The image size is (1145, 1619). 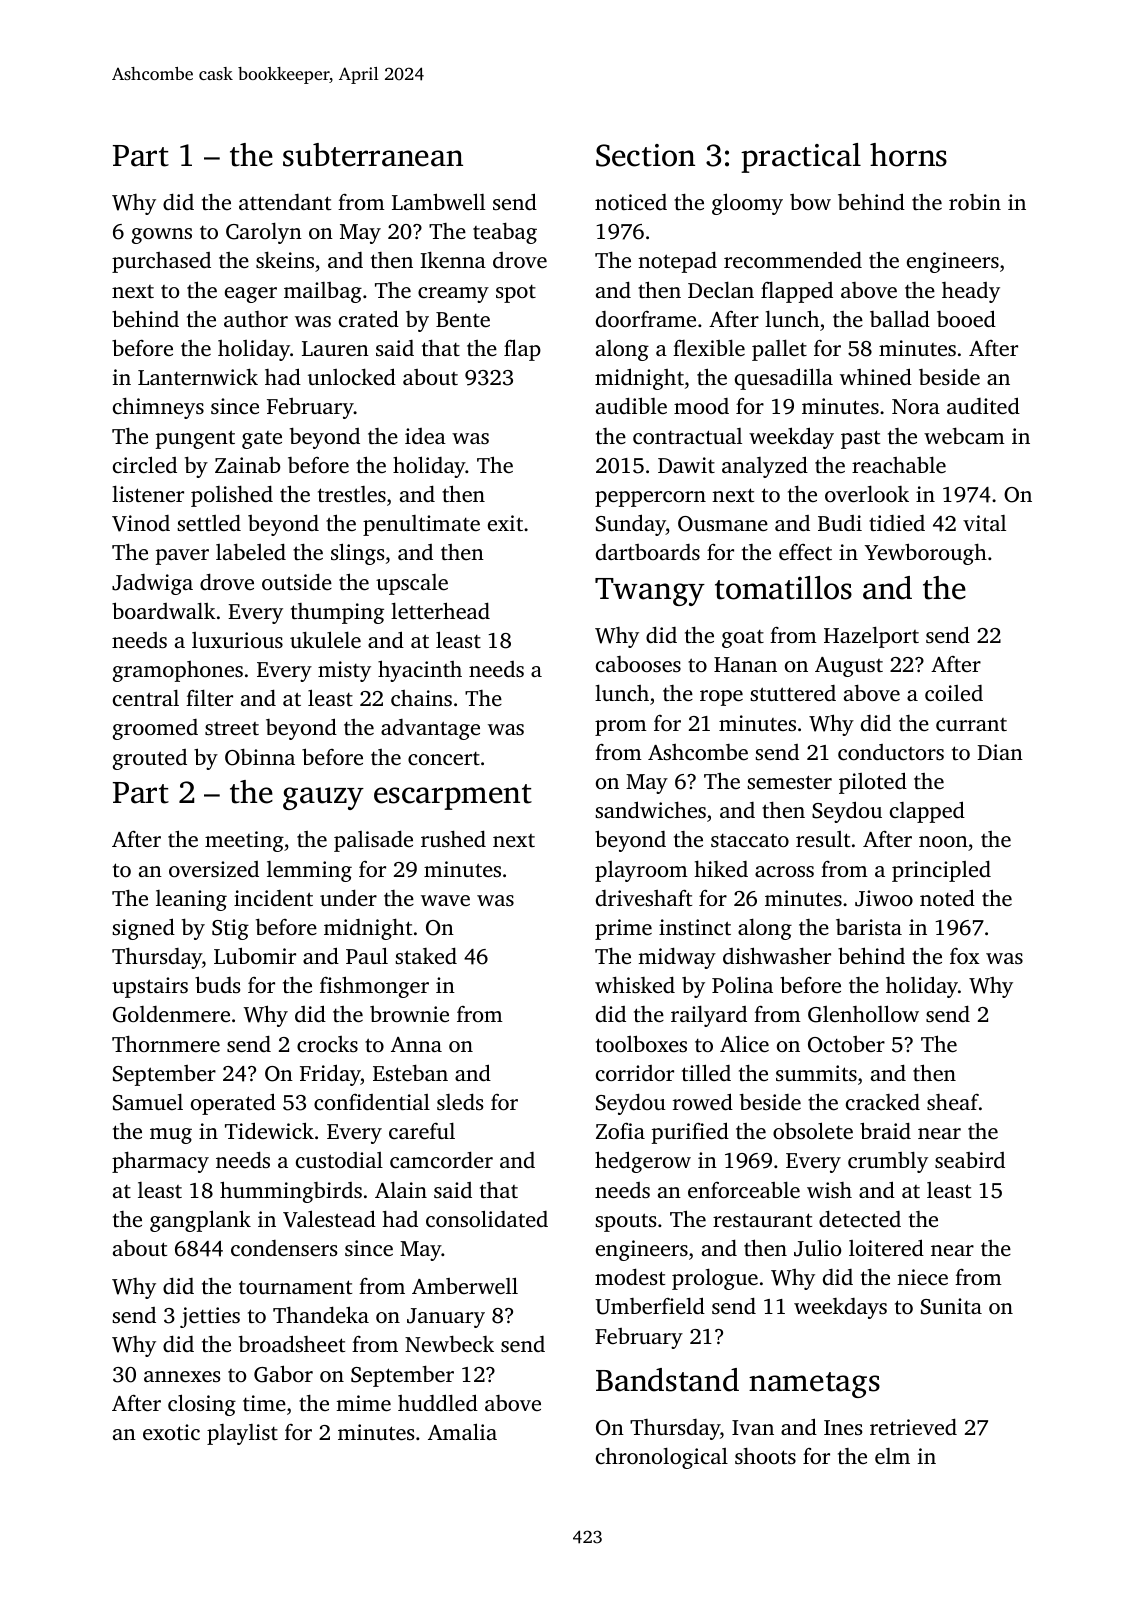 What do you see at coordinates (687, 436) in the screenshot?
I see `contractual` at bounding box center [687, 436].
